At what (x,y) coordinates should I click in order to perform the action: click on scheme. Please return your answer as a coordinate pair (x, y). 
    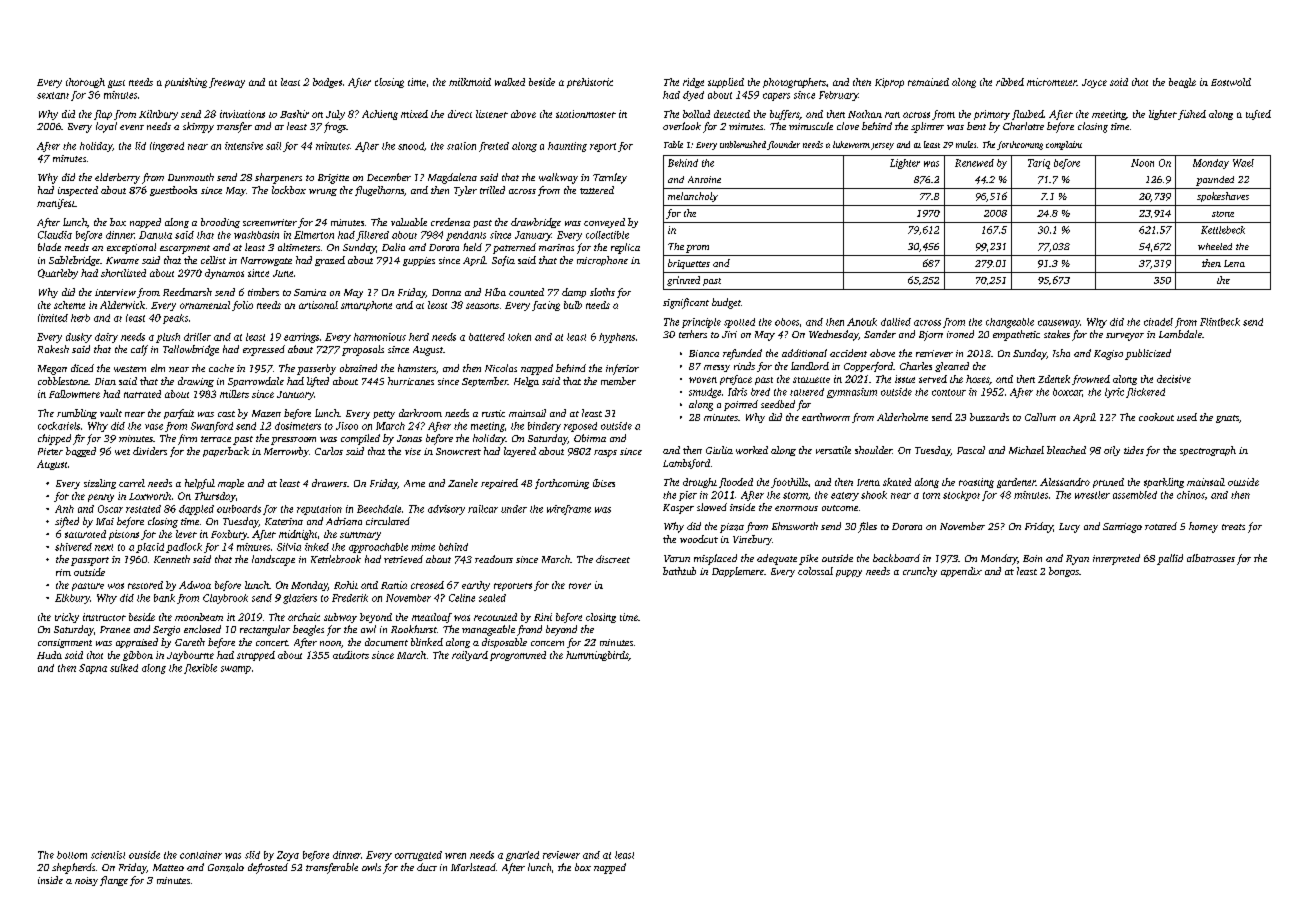
    Looking at the image, I should click on (69, 305).
